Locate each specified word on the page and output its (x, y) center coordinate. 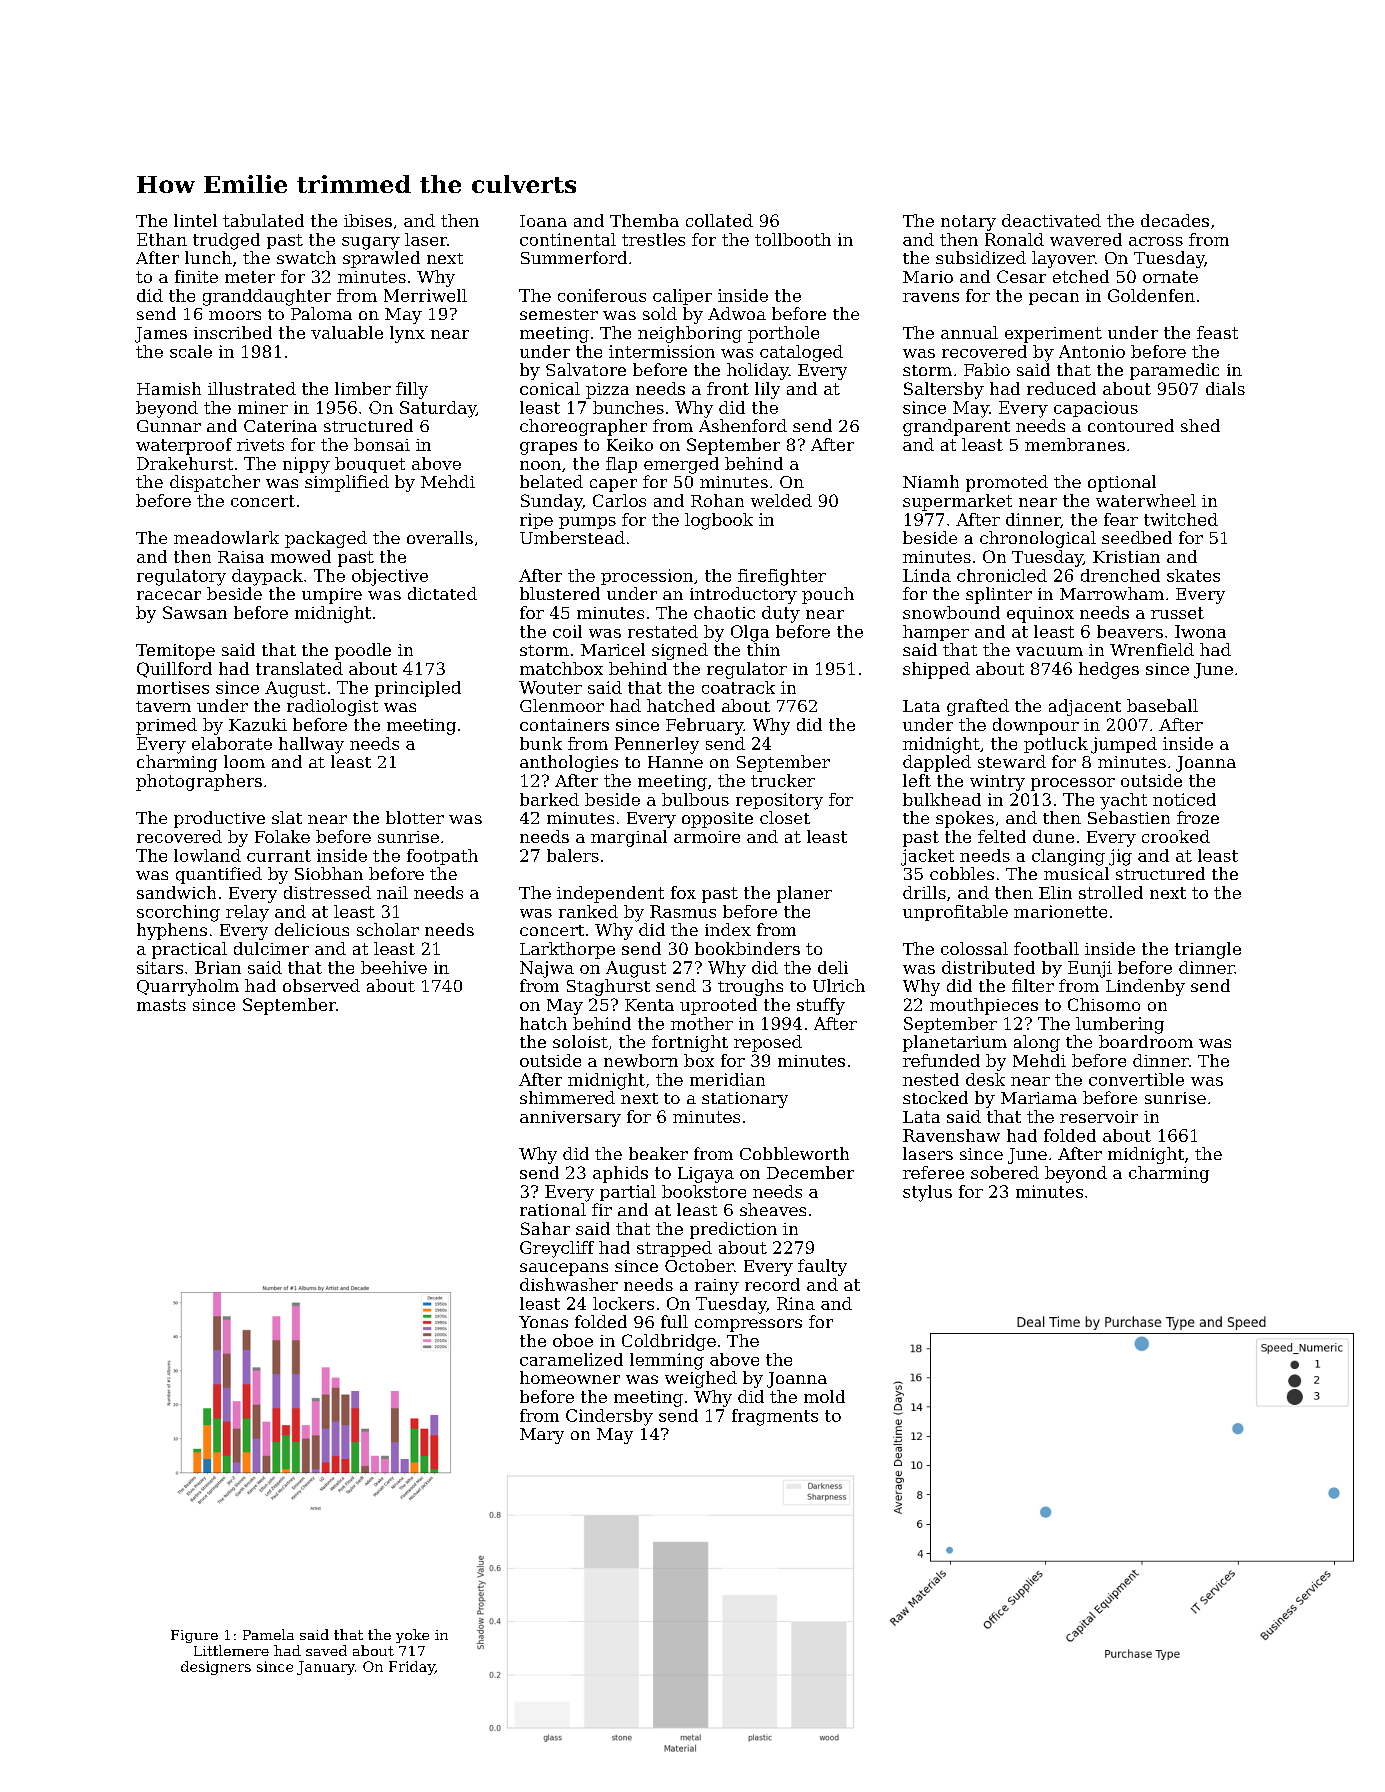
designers (216, 1668)
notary (968, 223)
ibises (368, 220)
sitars (160, 967)
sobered (1005, 1172)
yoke (412, 1636)
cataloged (801, 353)
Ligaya (706, 1175)
